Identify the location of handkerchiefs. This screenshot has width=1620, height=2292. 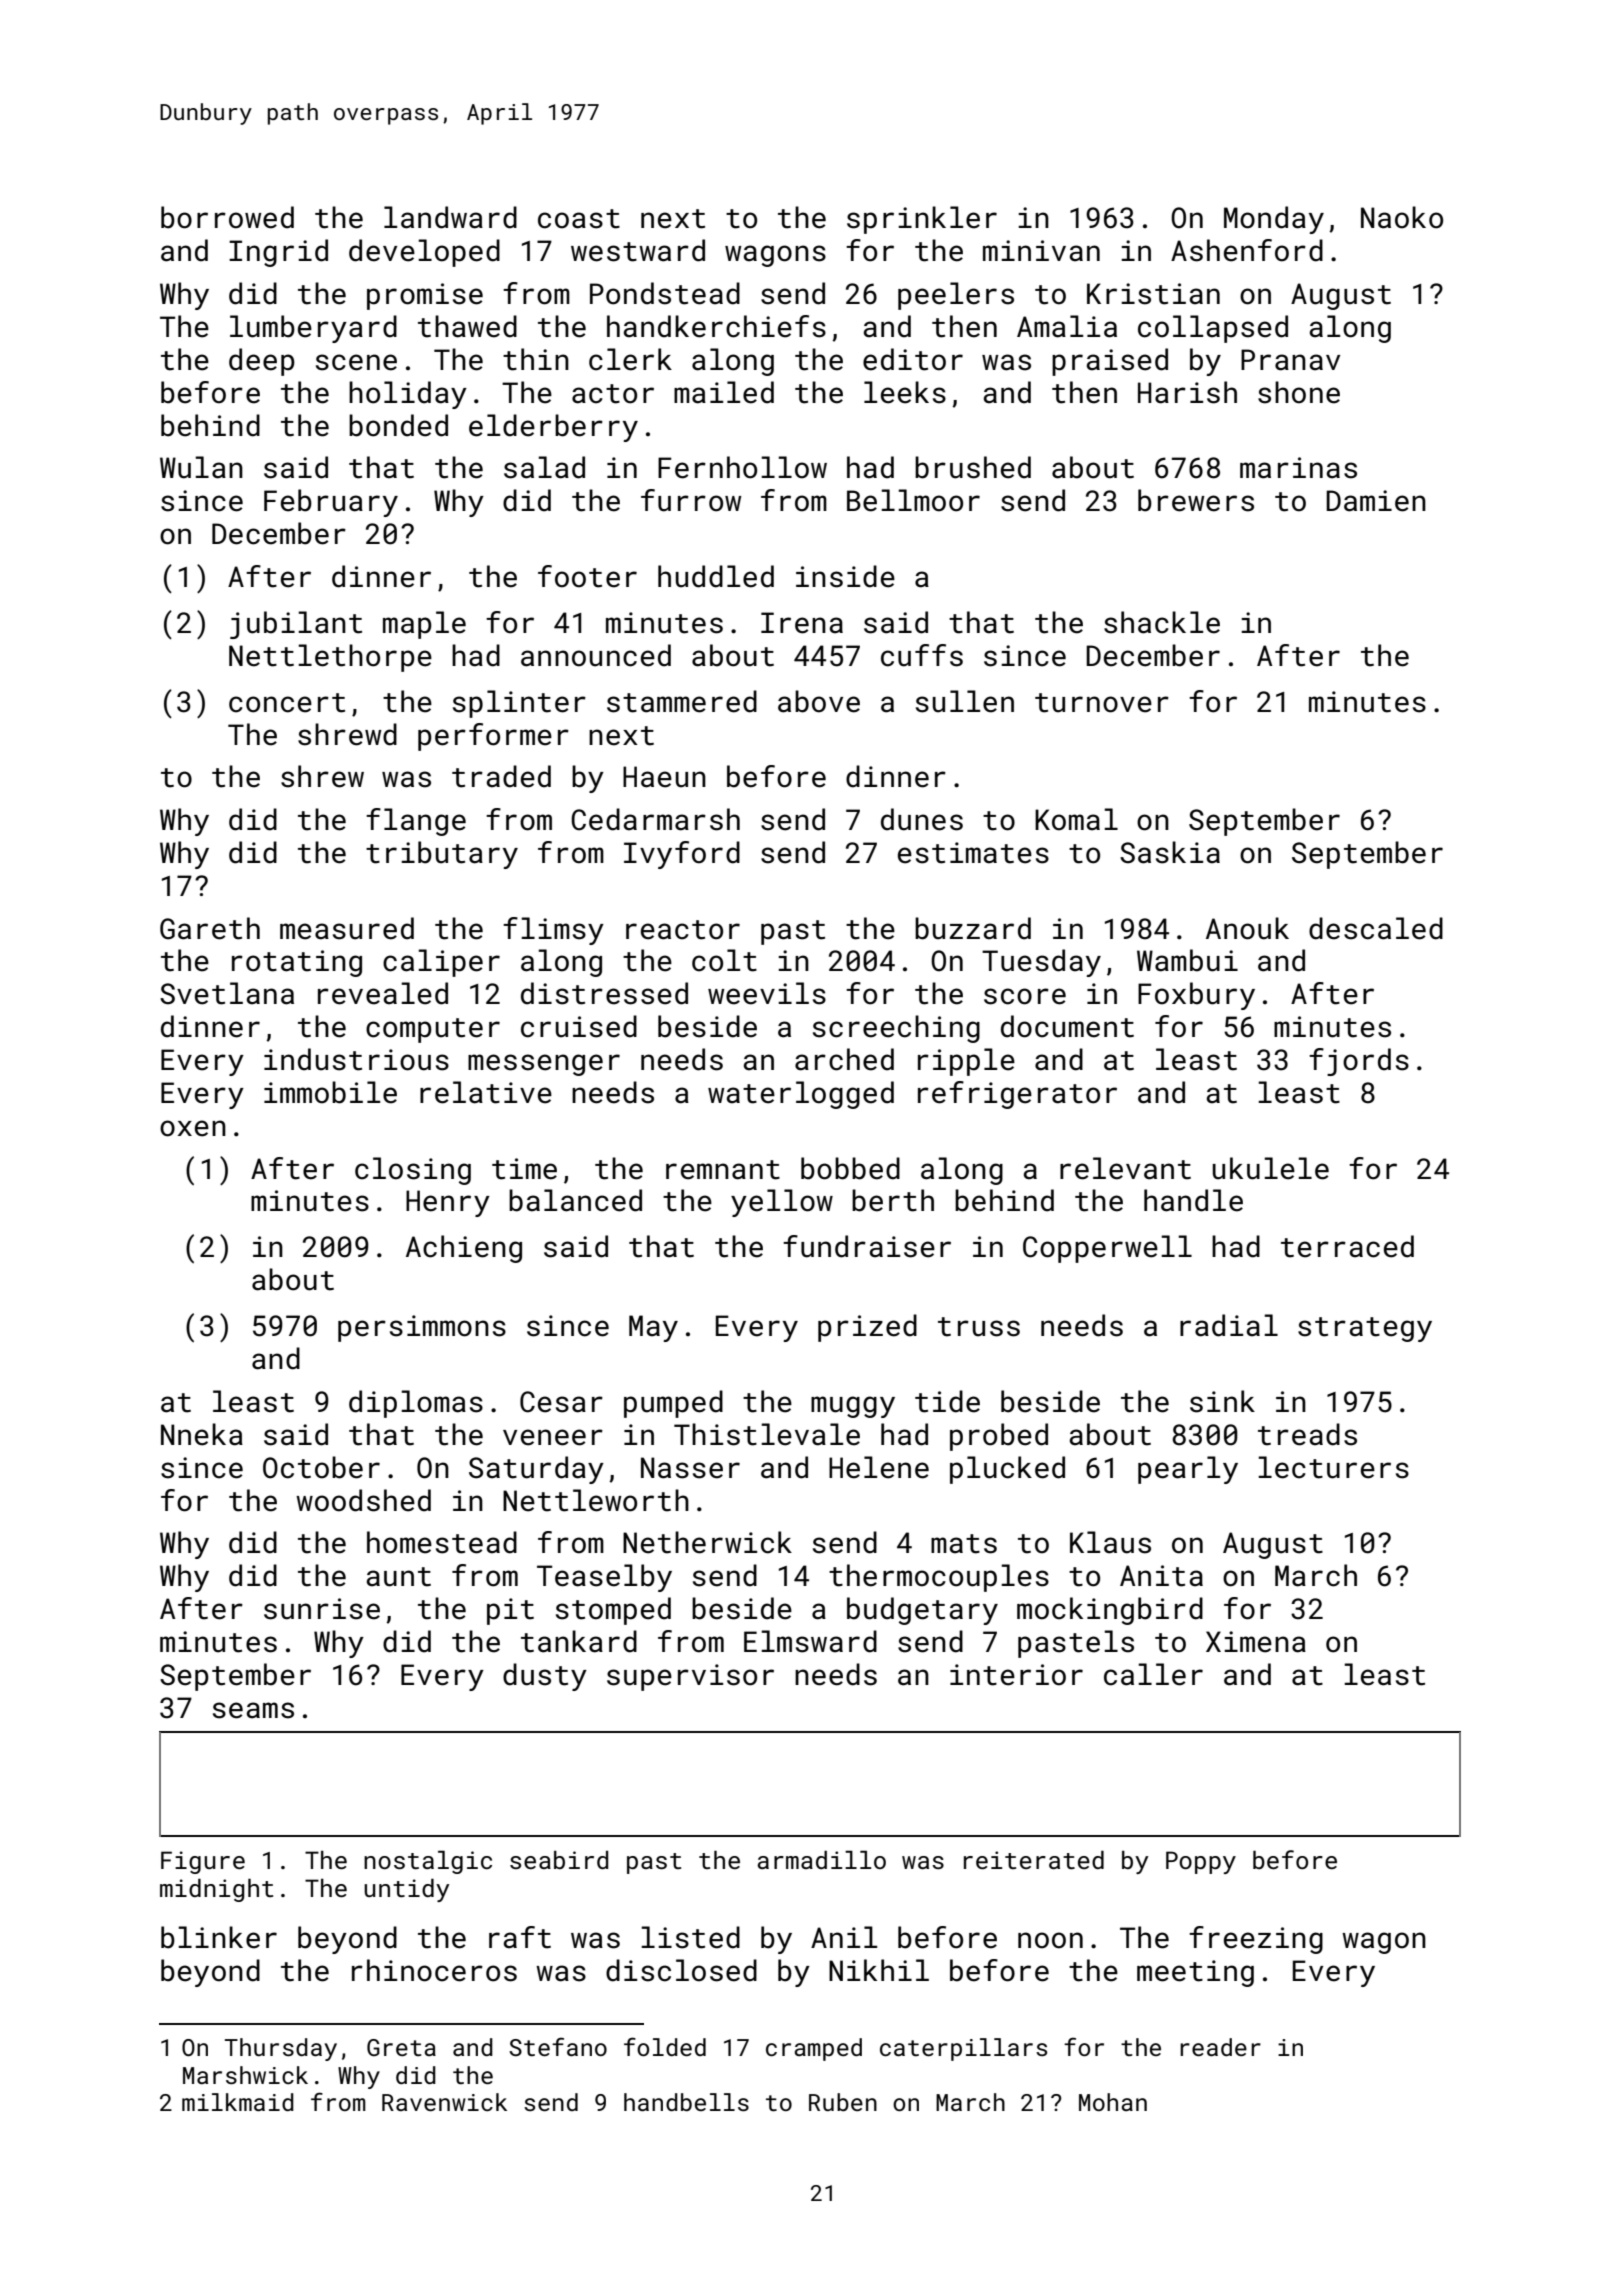
(716, 326).
